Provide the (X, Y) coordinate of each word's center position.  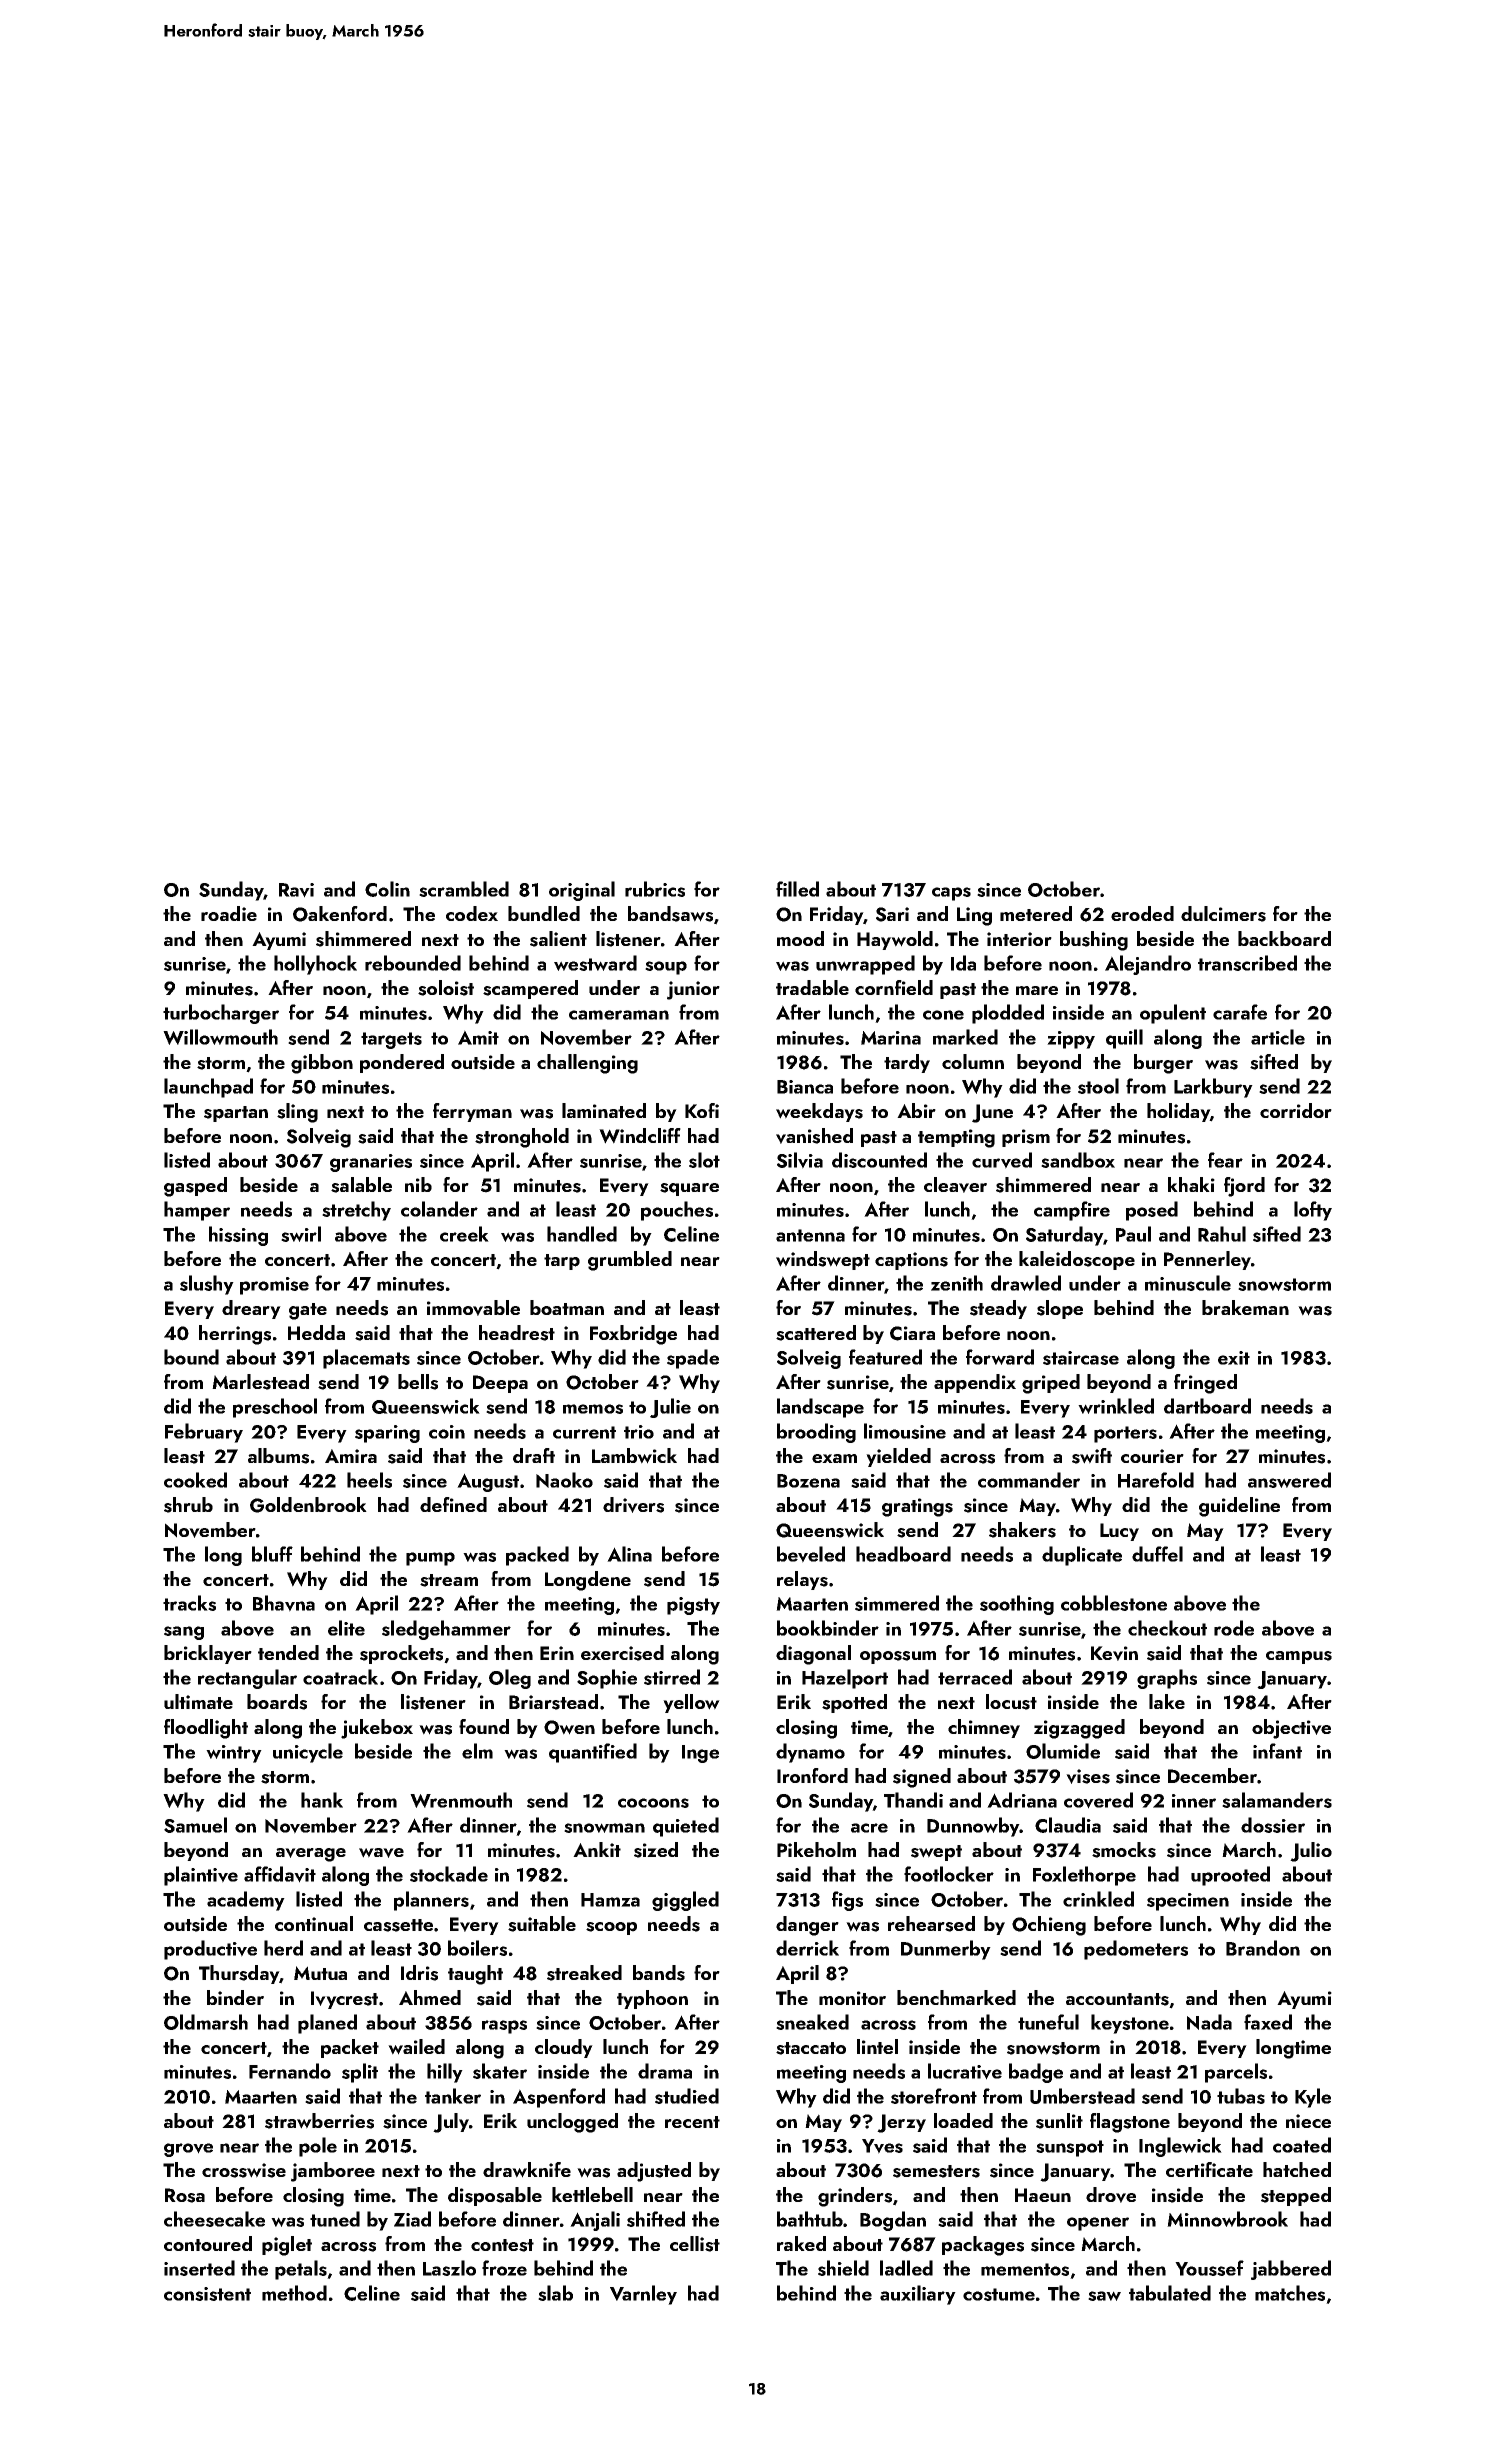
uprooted (1230, 1876)
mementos (1025, 2269)
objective (1291, 1729)
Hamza (610, 1900)
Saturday (1065, 1236)
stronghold (522, 1138)
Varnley (643, 2295)
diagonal (813, 1655)
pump (430, 1559)
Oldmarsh (206, 2022)
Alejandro (1148, 965)
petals (301, 2270)
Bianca (805, 1087)
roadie (229, 913)
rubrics (655, 889)
